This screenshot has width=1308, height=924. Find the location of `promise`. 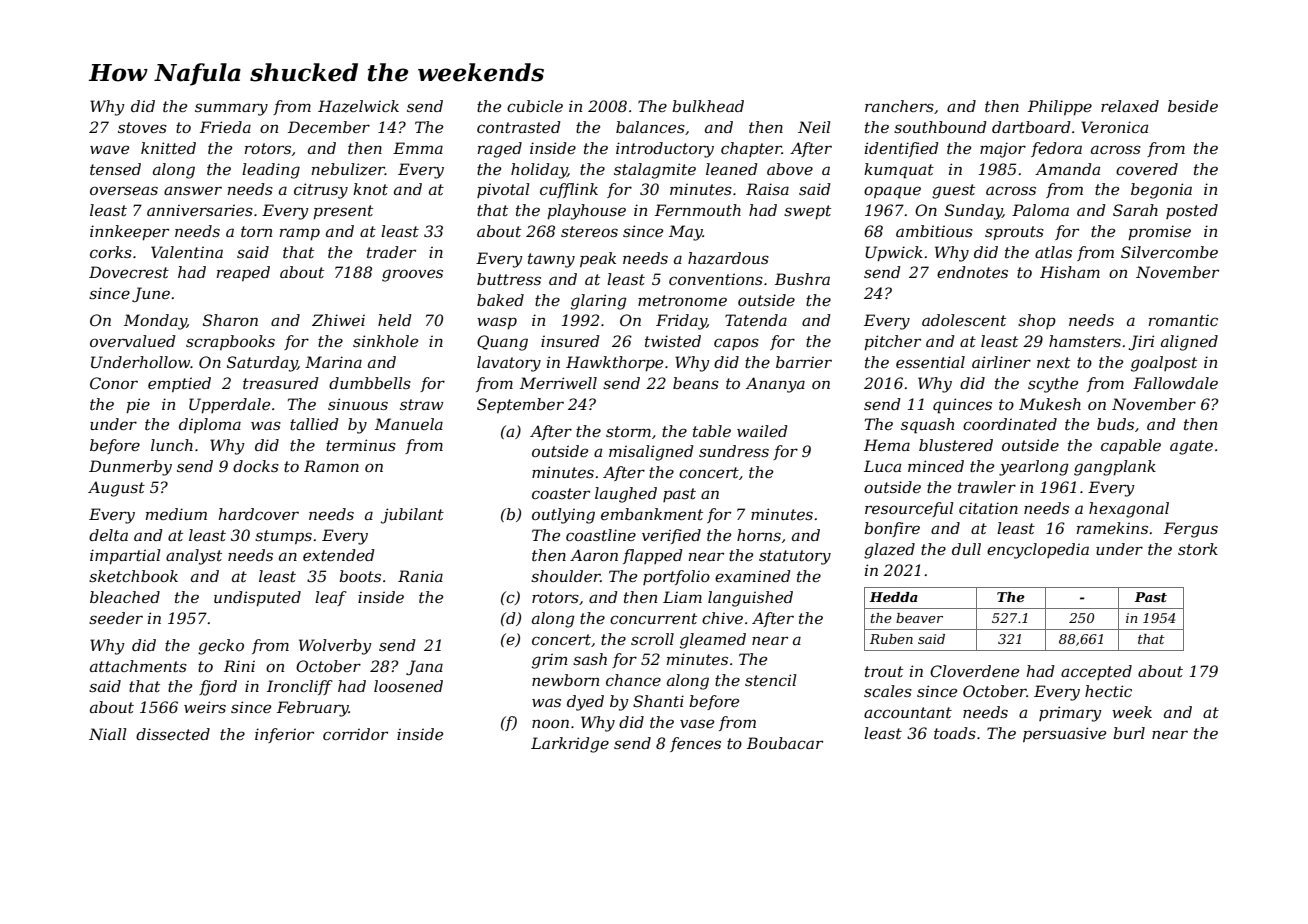

promise is located at coordinates (1159, 232).
